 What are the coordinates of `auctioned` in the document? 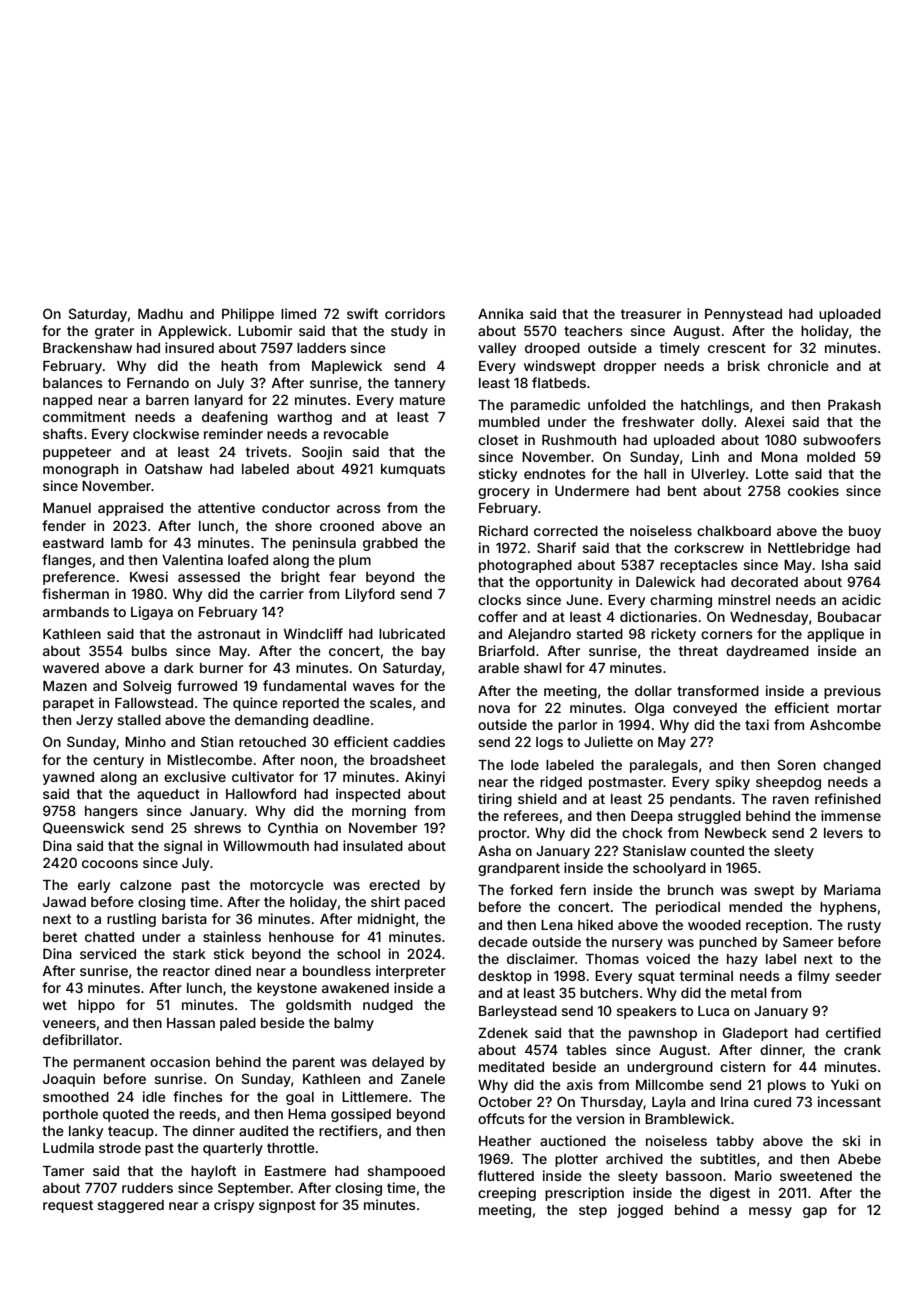 It's located at (573, 1140).
